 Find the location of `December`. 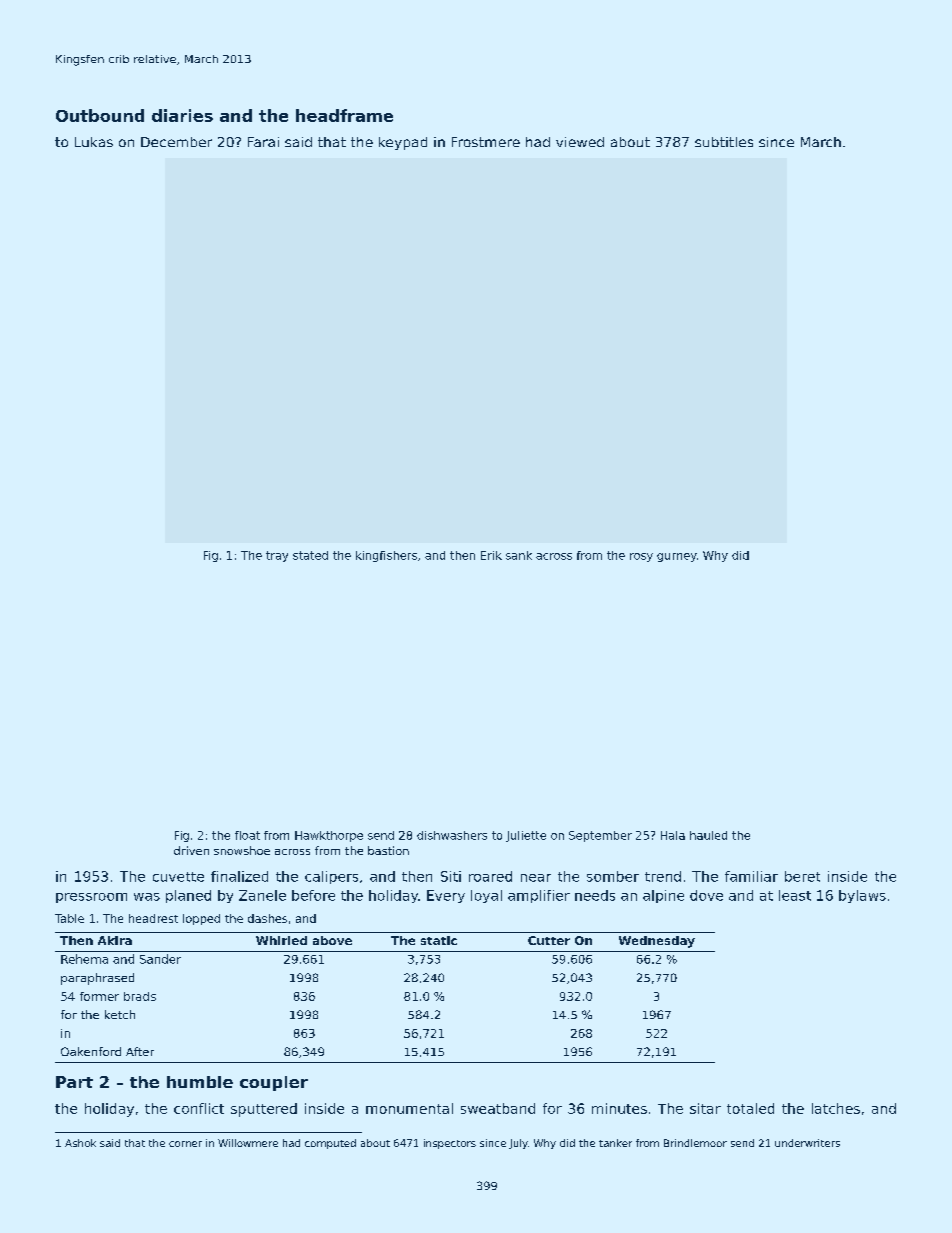

December is located at coordinates (176, 142).
